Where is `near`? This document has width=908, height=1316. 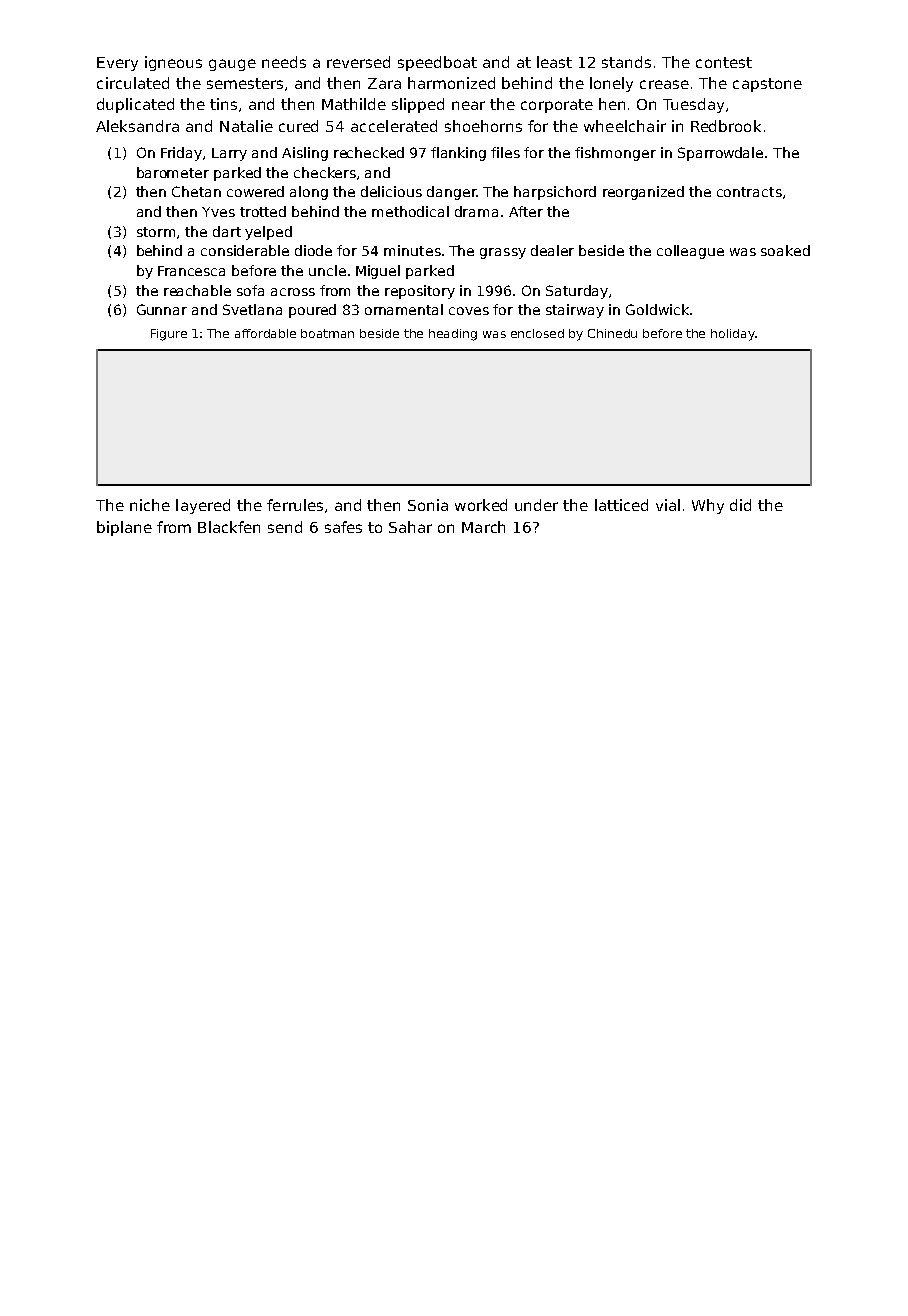
near is located at coordinates (468, 105).
